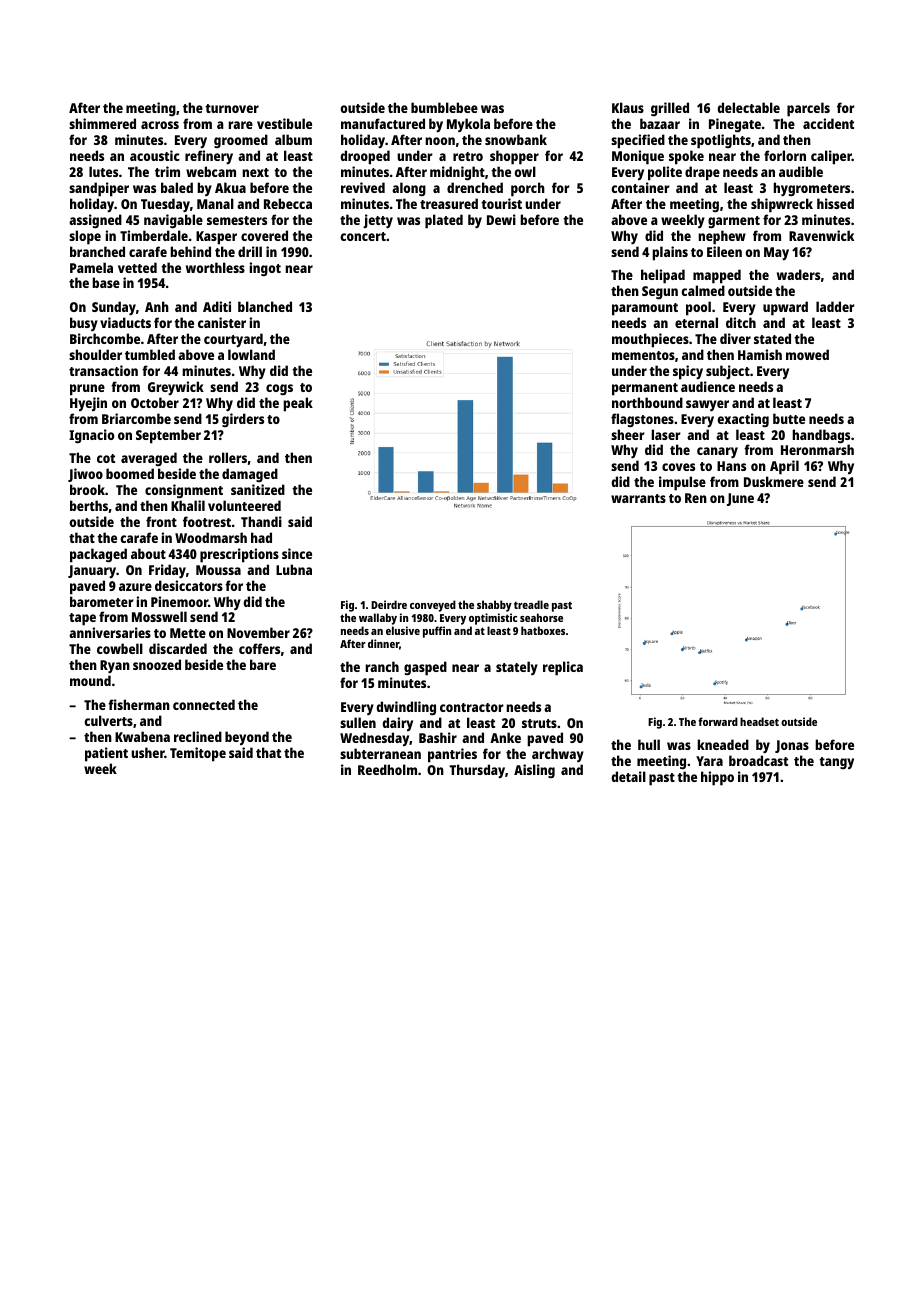 The image size is (924, 1308). What do you see at coordinates (297, 553) in the image?
I see `since` at bounding box center [297, 553].
